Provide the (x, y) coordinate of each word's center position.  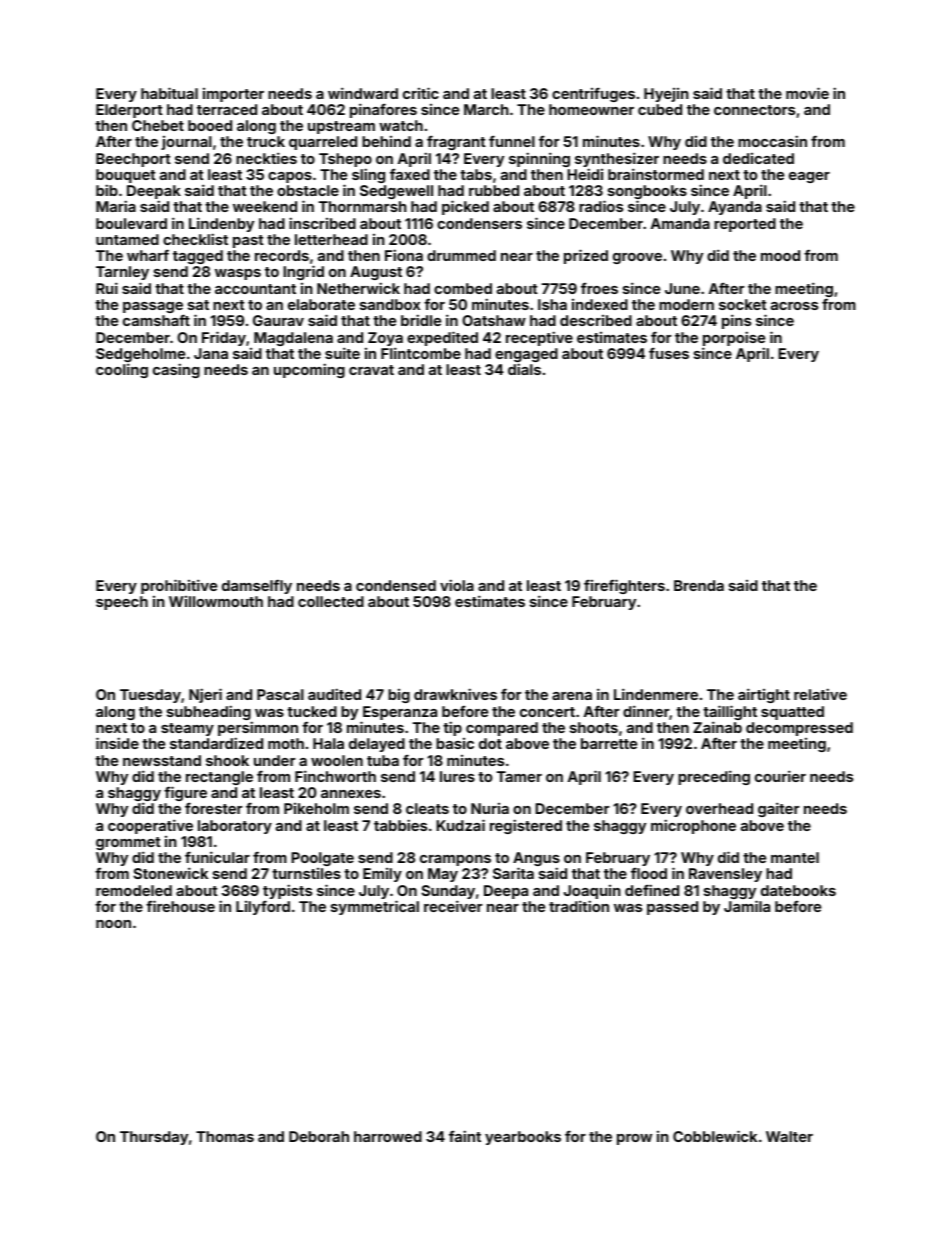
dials (524, 369)
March (486, 109)
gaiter (779, 809)
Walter (789, 1136)
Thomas (225, 1136)
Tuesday (150, 696)
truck (266, 141)
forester (214, 808)
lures (457, 776)
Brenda (699, 585)
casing (176, 370)
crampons (455, 860)
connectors (754, 110)
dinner (646, 711)
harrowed (388, 1136)
